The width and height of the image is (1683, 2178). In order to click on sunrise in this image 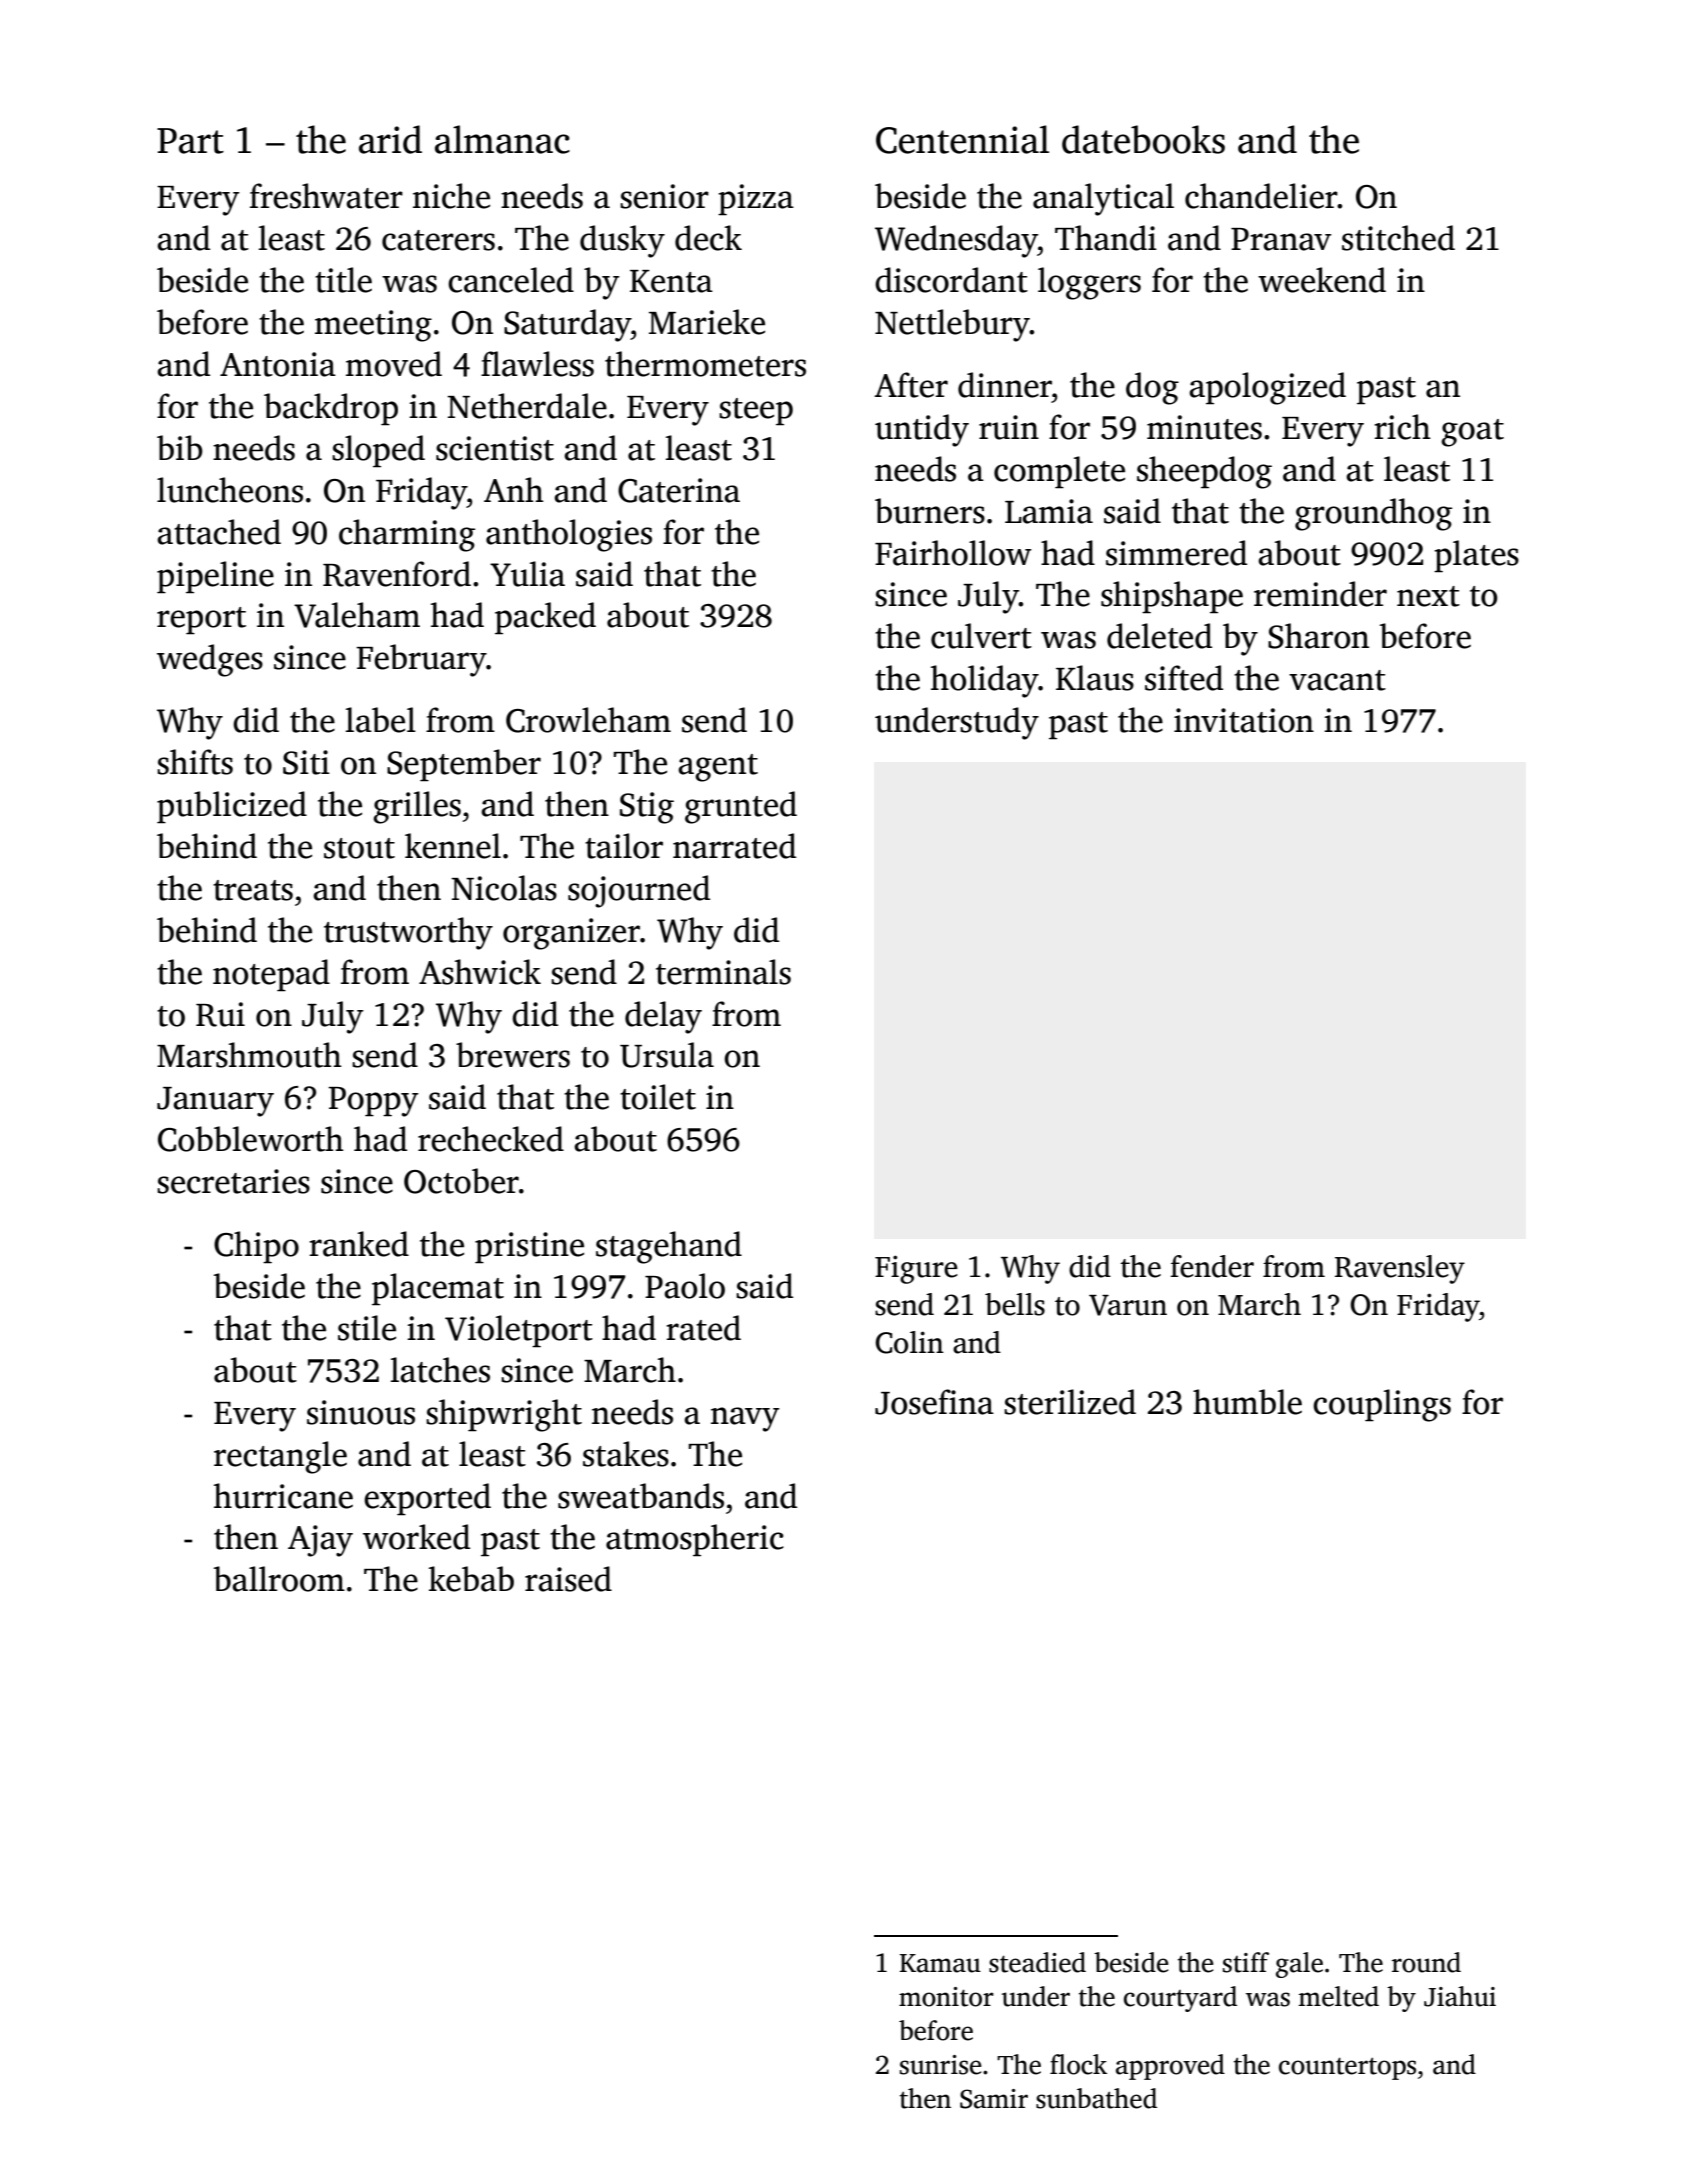, I will do `click(940, 2065)`.
